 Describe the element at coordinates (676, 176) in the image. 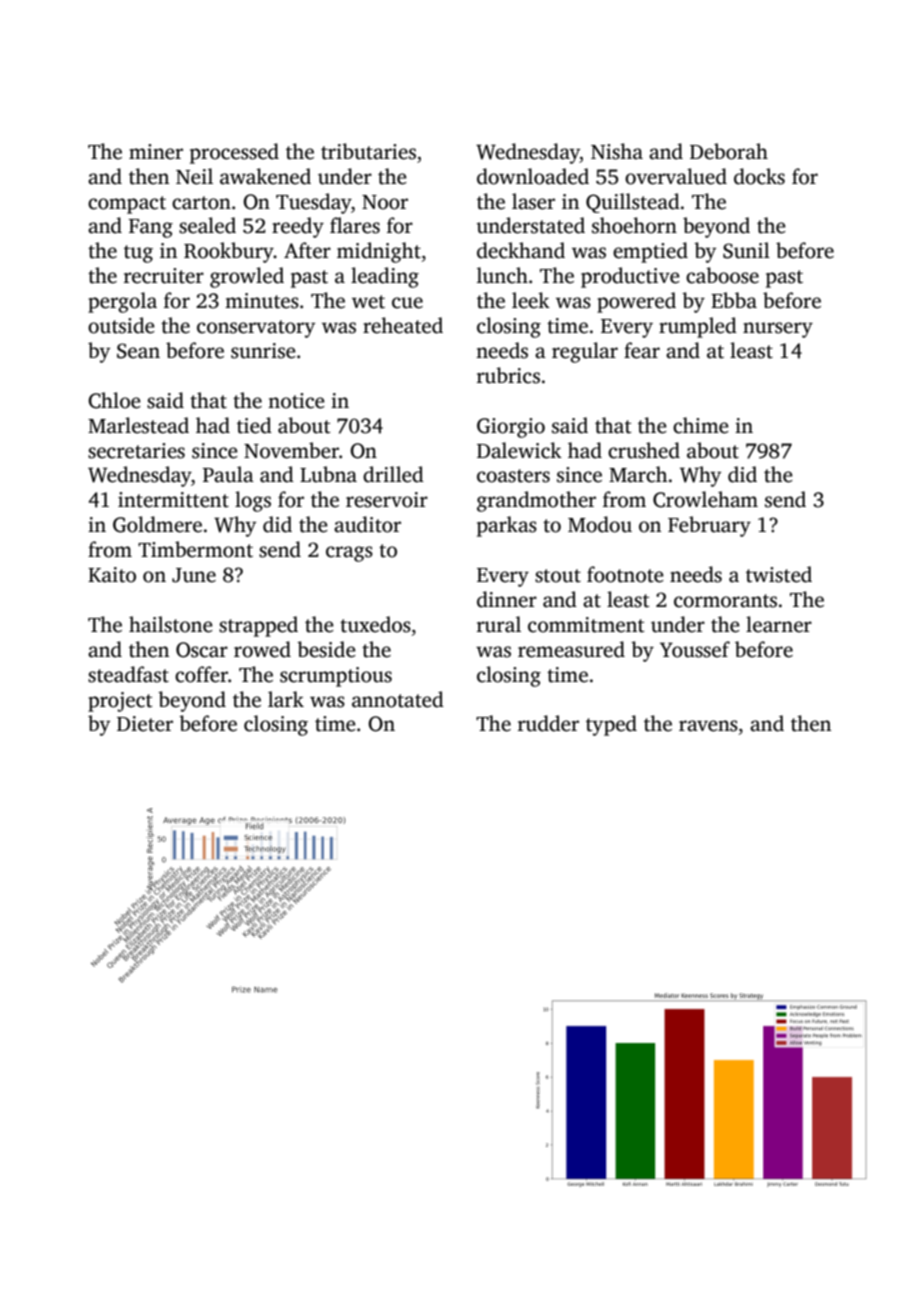

I see `overvalued` at that location.
